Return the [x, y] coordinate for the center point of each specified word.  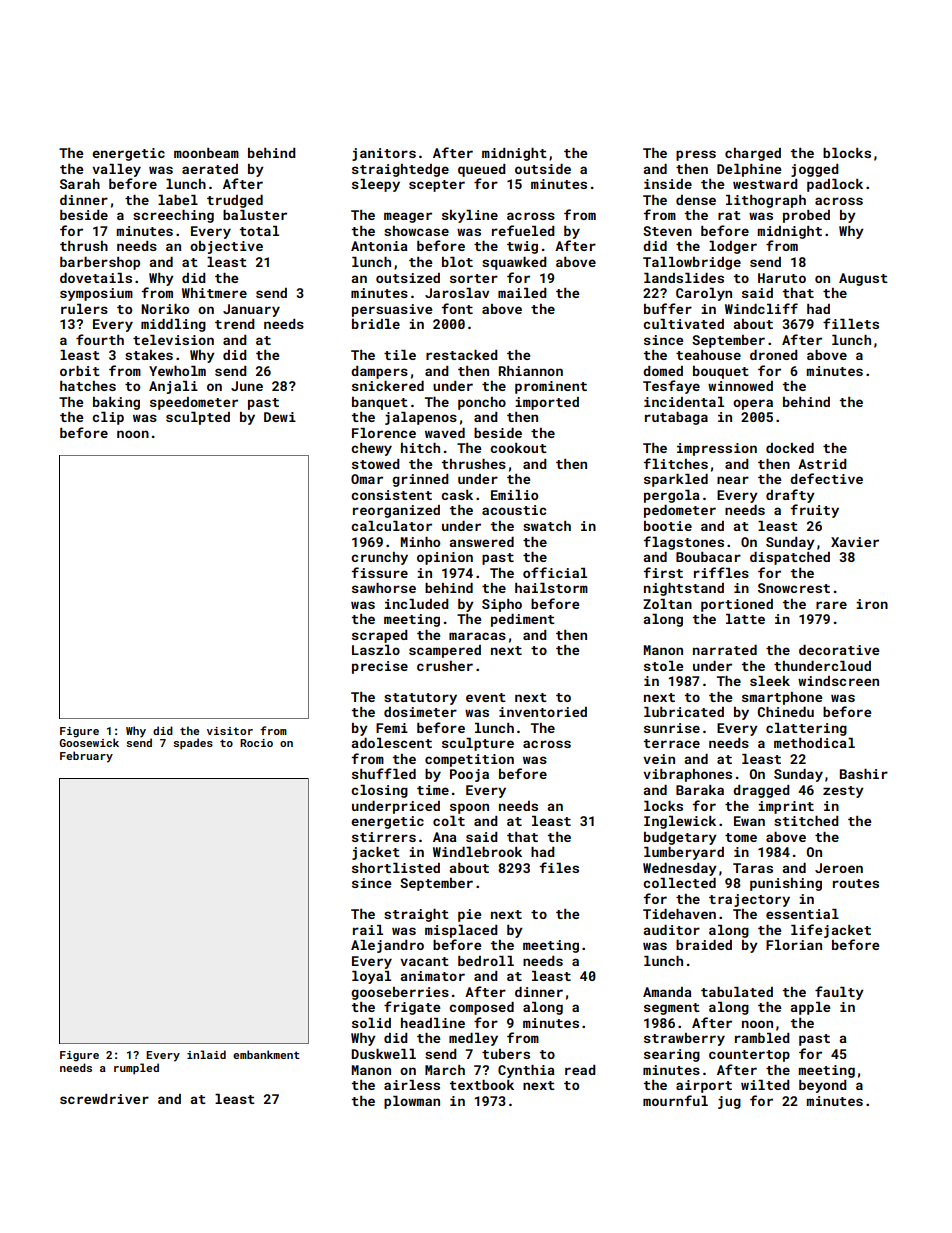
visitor [230, 731]
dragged [761, 791]
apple [811, 1008]
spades [193, 744]
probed [806, 216]
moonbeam [206, 153]
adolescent [392, 743]
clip [108, 418]
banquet [380, 403]
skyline [470, 216]
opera [753, 404]
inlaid [206, 1054]
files [559, 867]
